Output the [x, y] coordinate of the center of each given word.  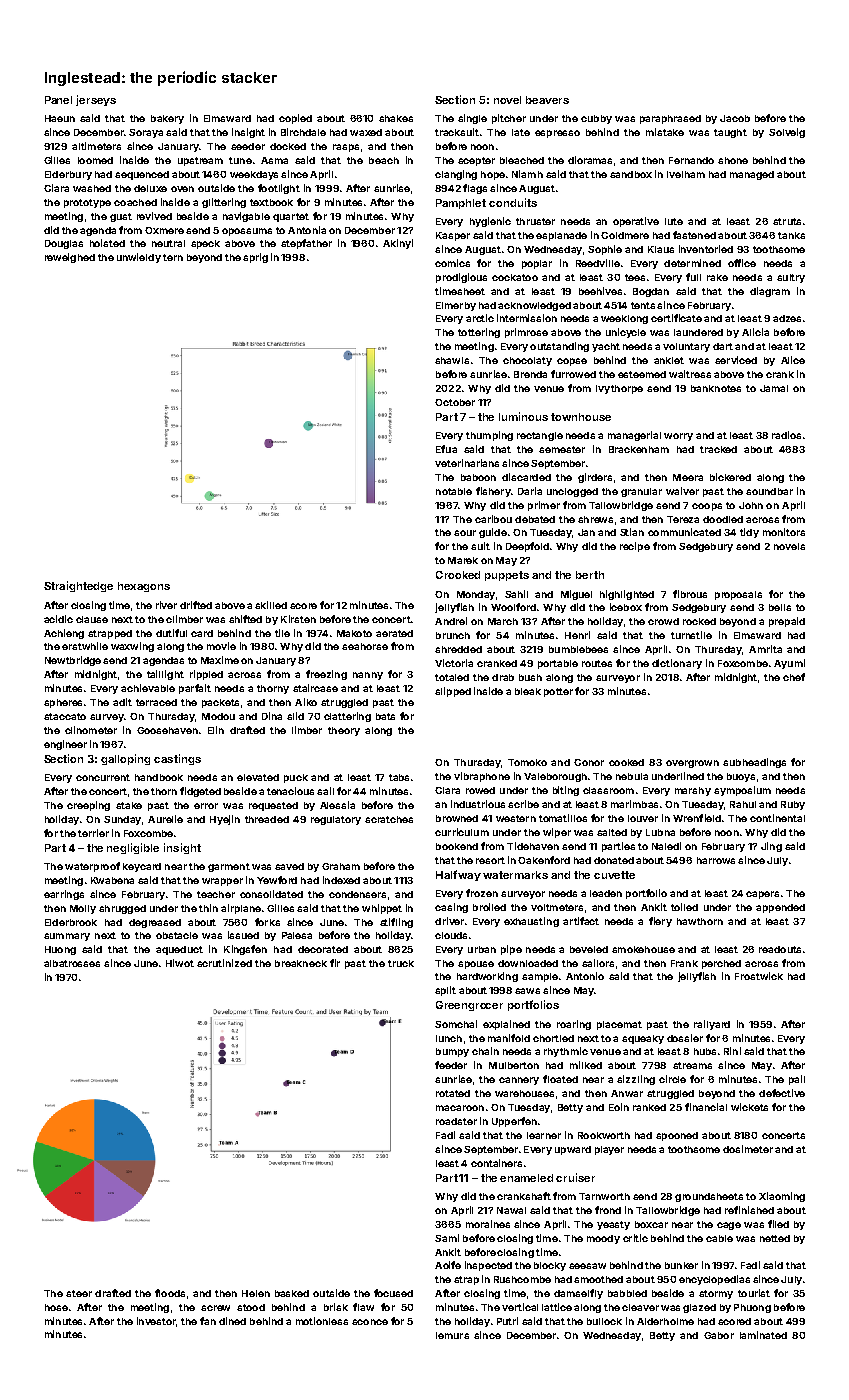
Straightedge [78, 586]
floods [170, 1293]
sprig [255, 258]
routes [597, 663]
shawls [452, 360]
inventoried [706, 249]
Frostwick [759, 976]
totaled [452, 677]
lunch [449, 1038]
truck [401, 963]
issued [243, 935]
